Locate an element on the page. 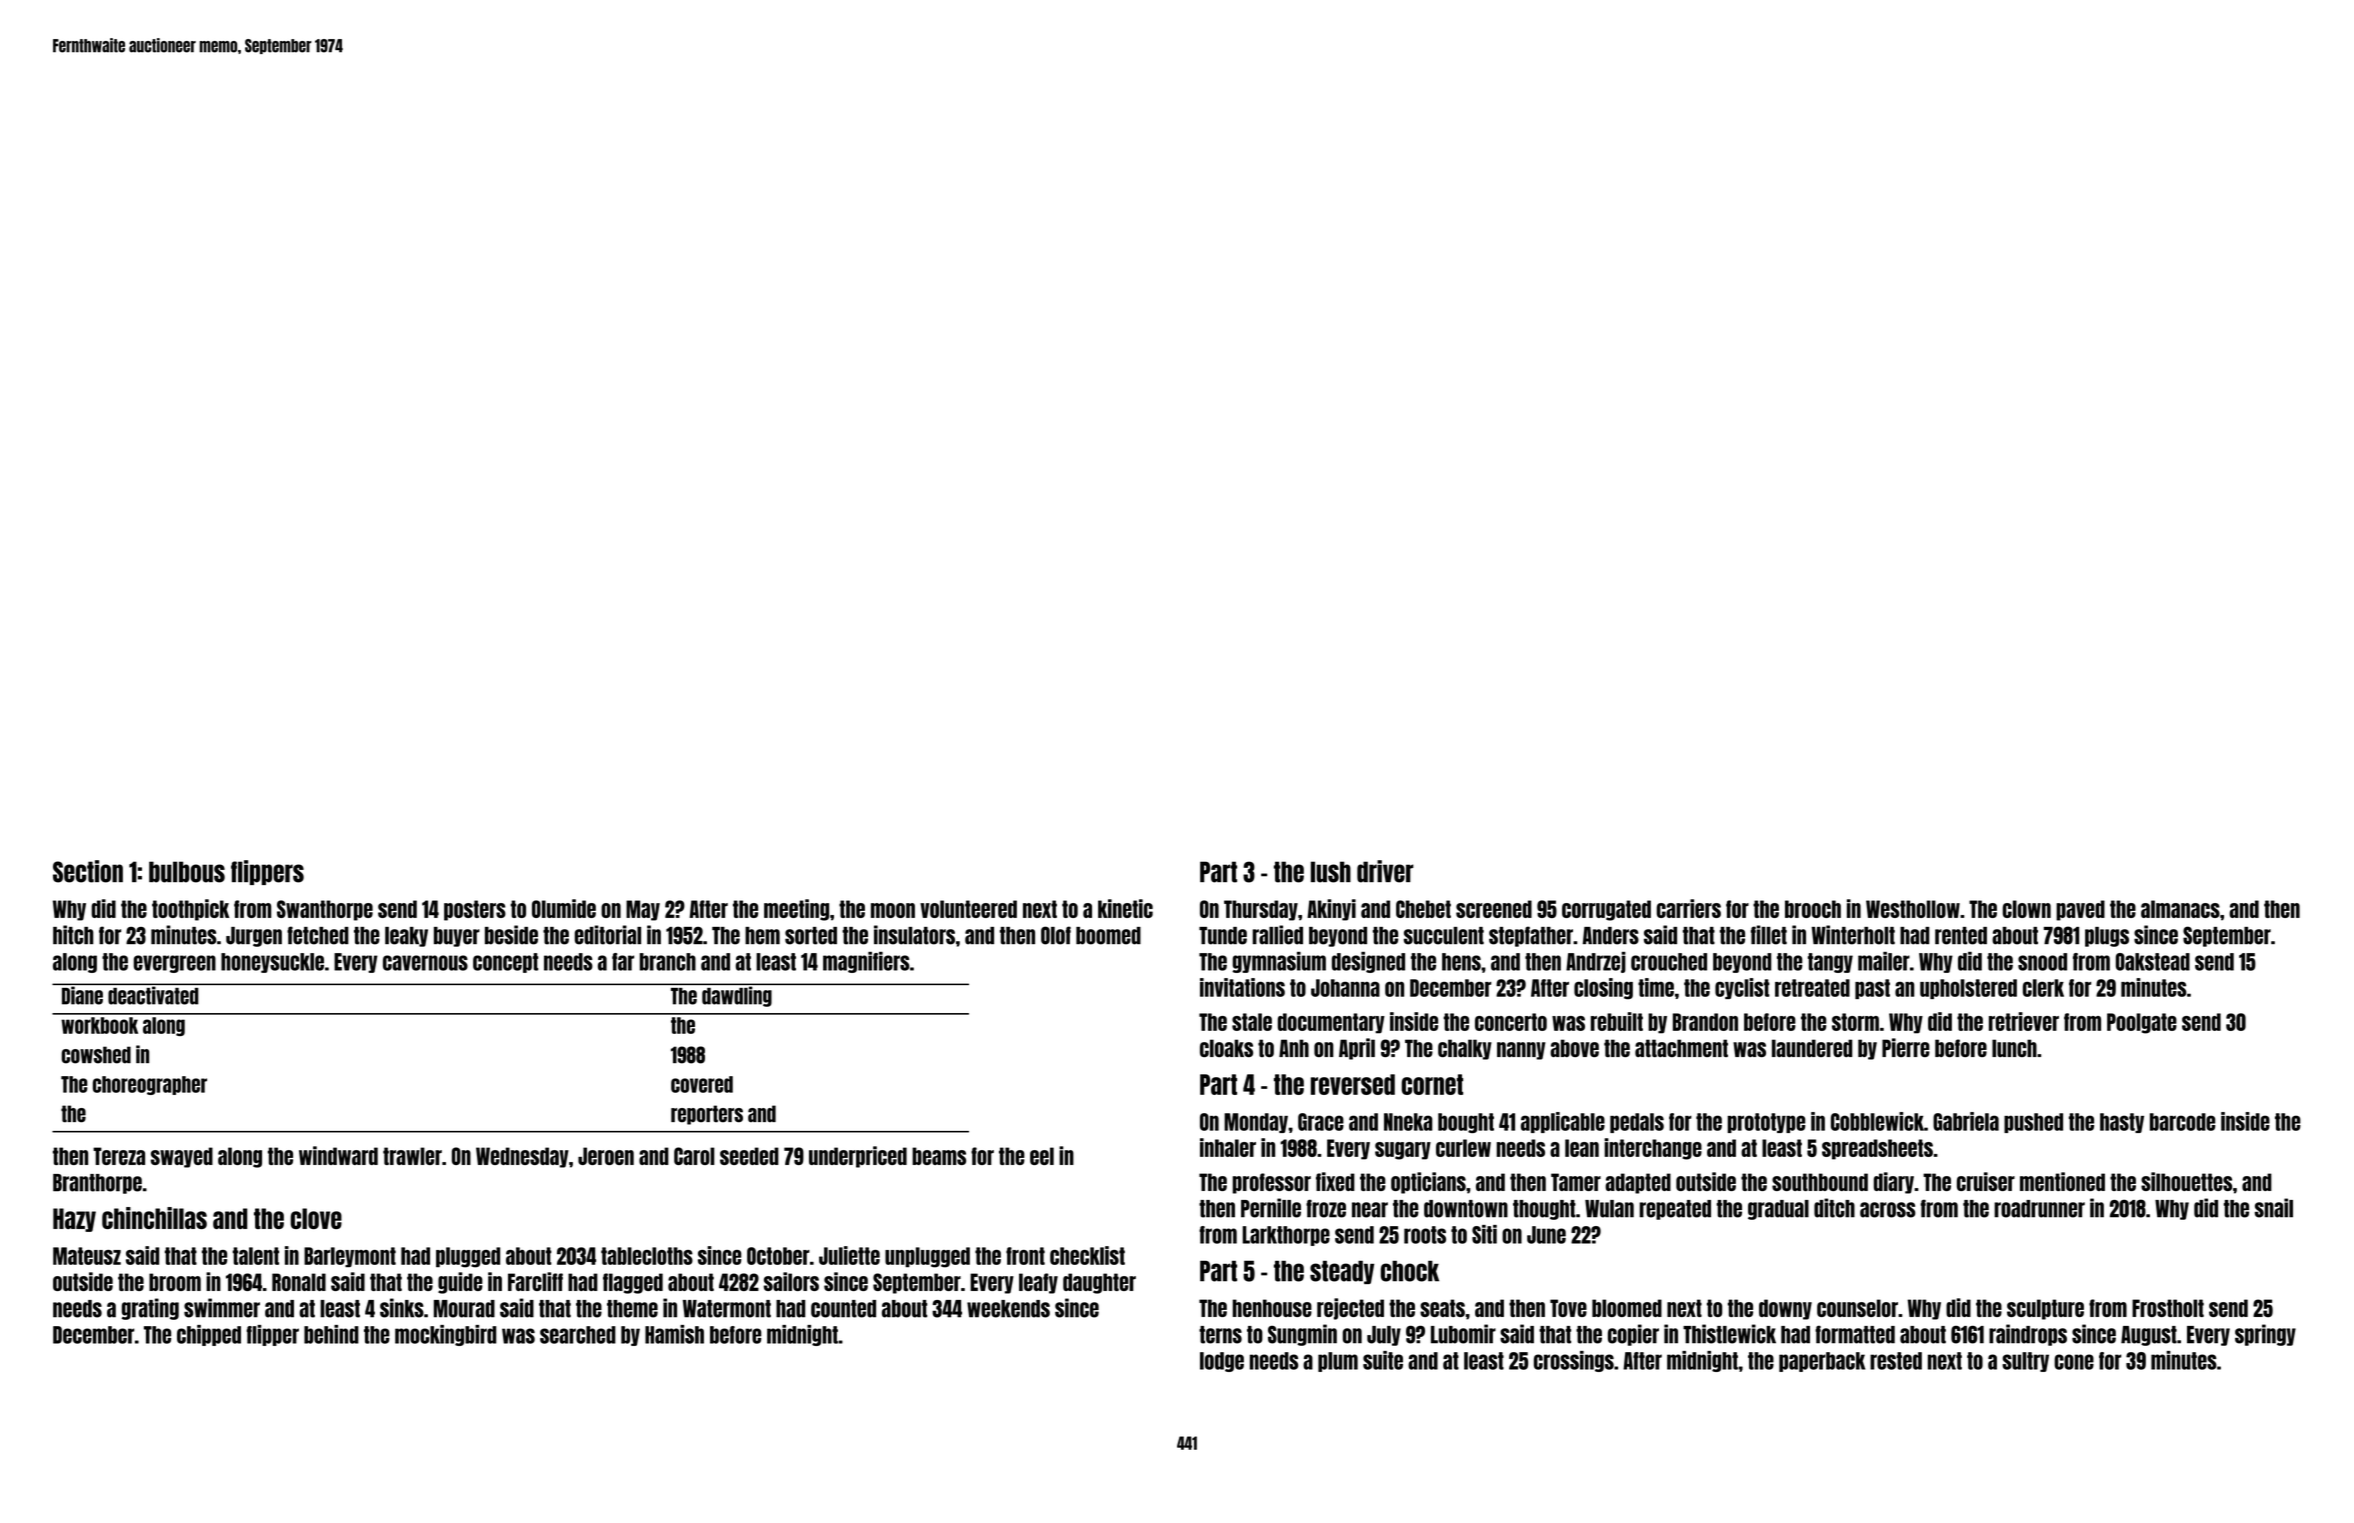  cloaks is located at coordinates (1226, 1048).
